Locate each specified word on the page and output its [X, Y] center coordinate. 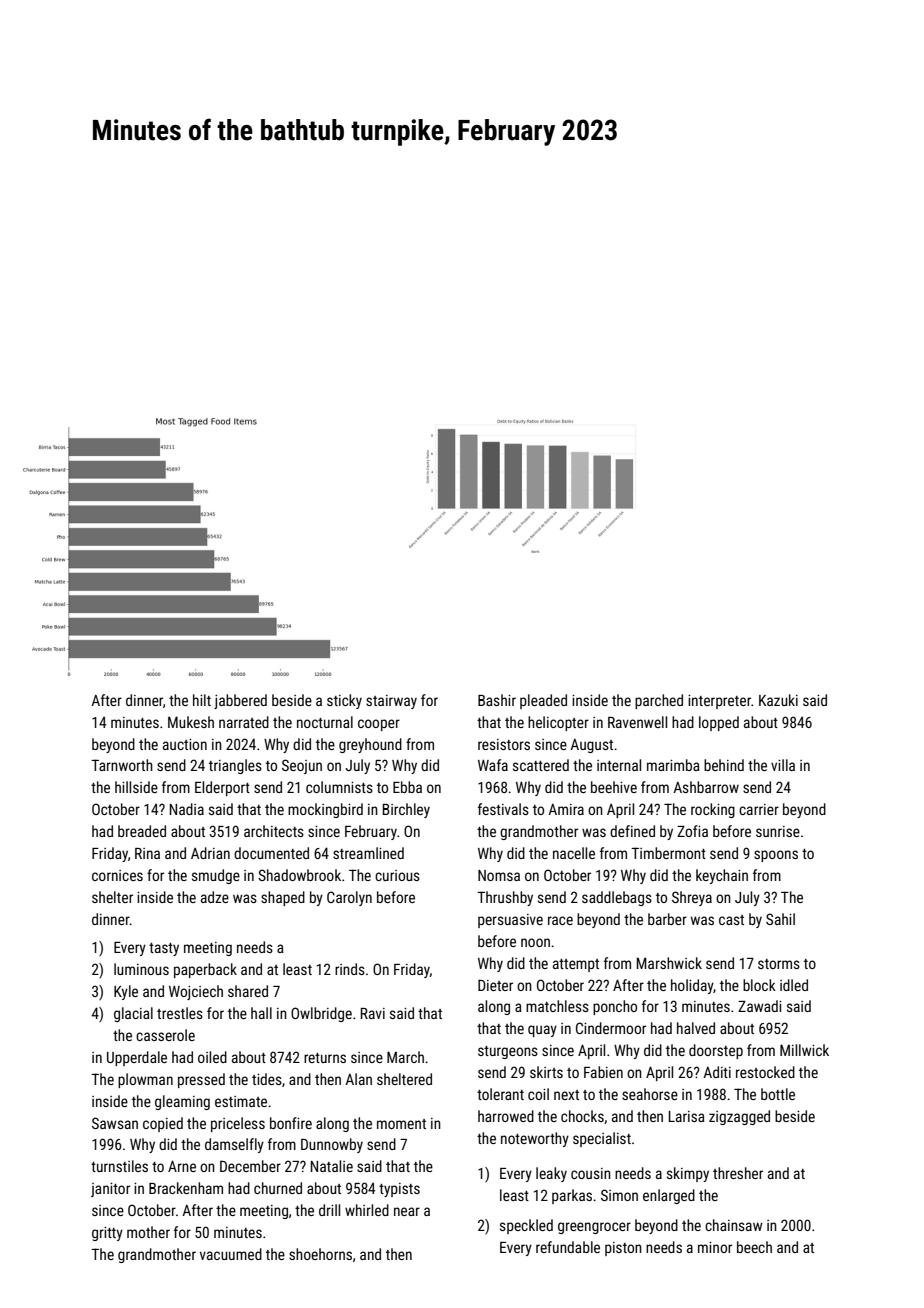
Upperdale [137, 1058]
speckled [526, 1226]
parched [659, 701]
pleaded [543, 701]
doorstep [716, 1051]
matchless [557, 1006]
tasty [164, 949]
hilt [202, 700]
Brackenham [186, 1188]
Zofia [692, 831]
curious [397, 875]
